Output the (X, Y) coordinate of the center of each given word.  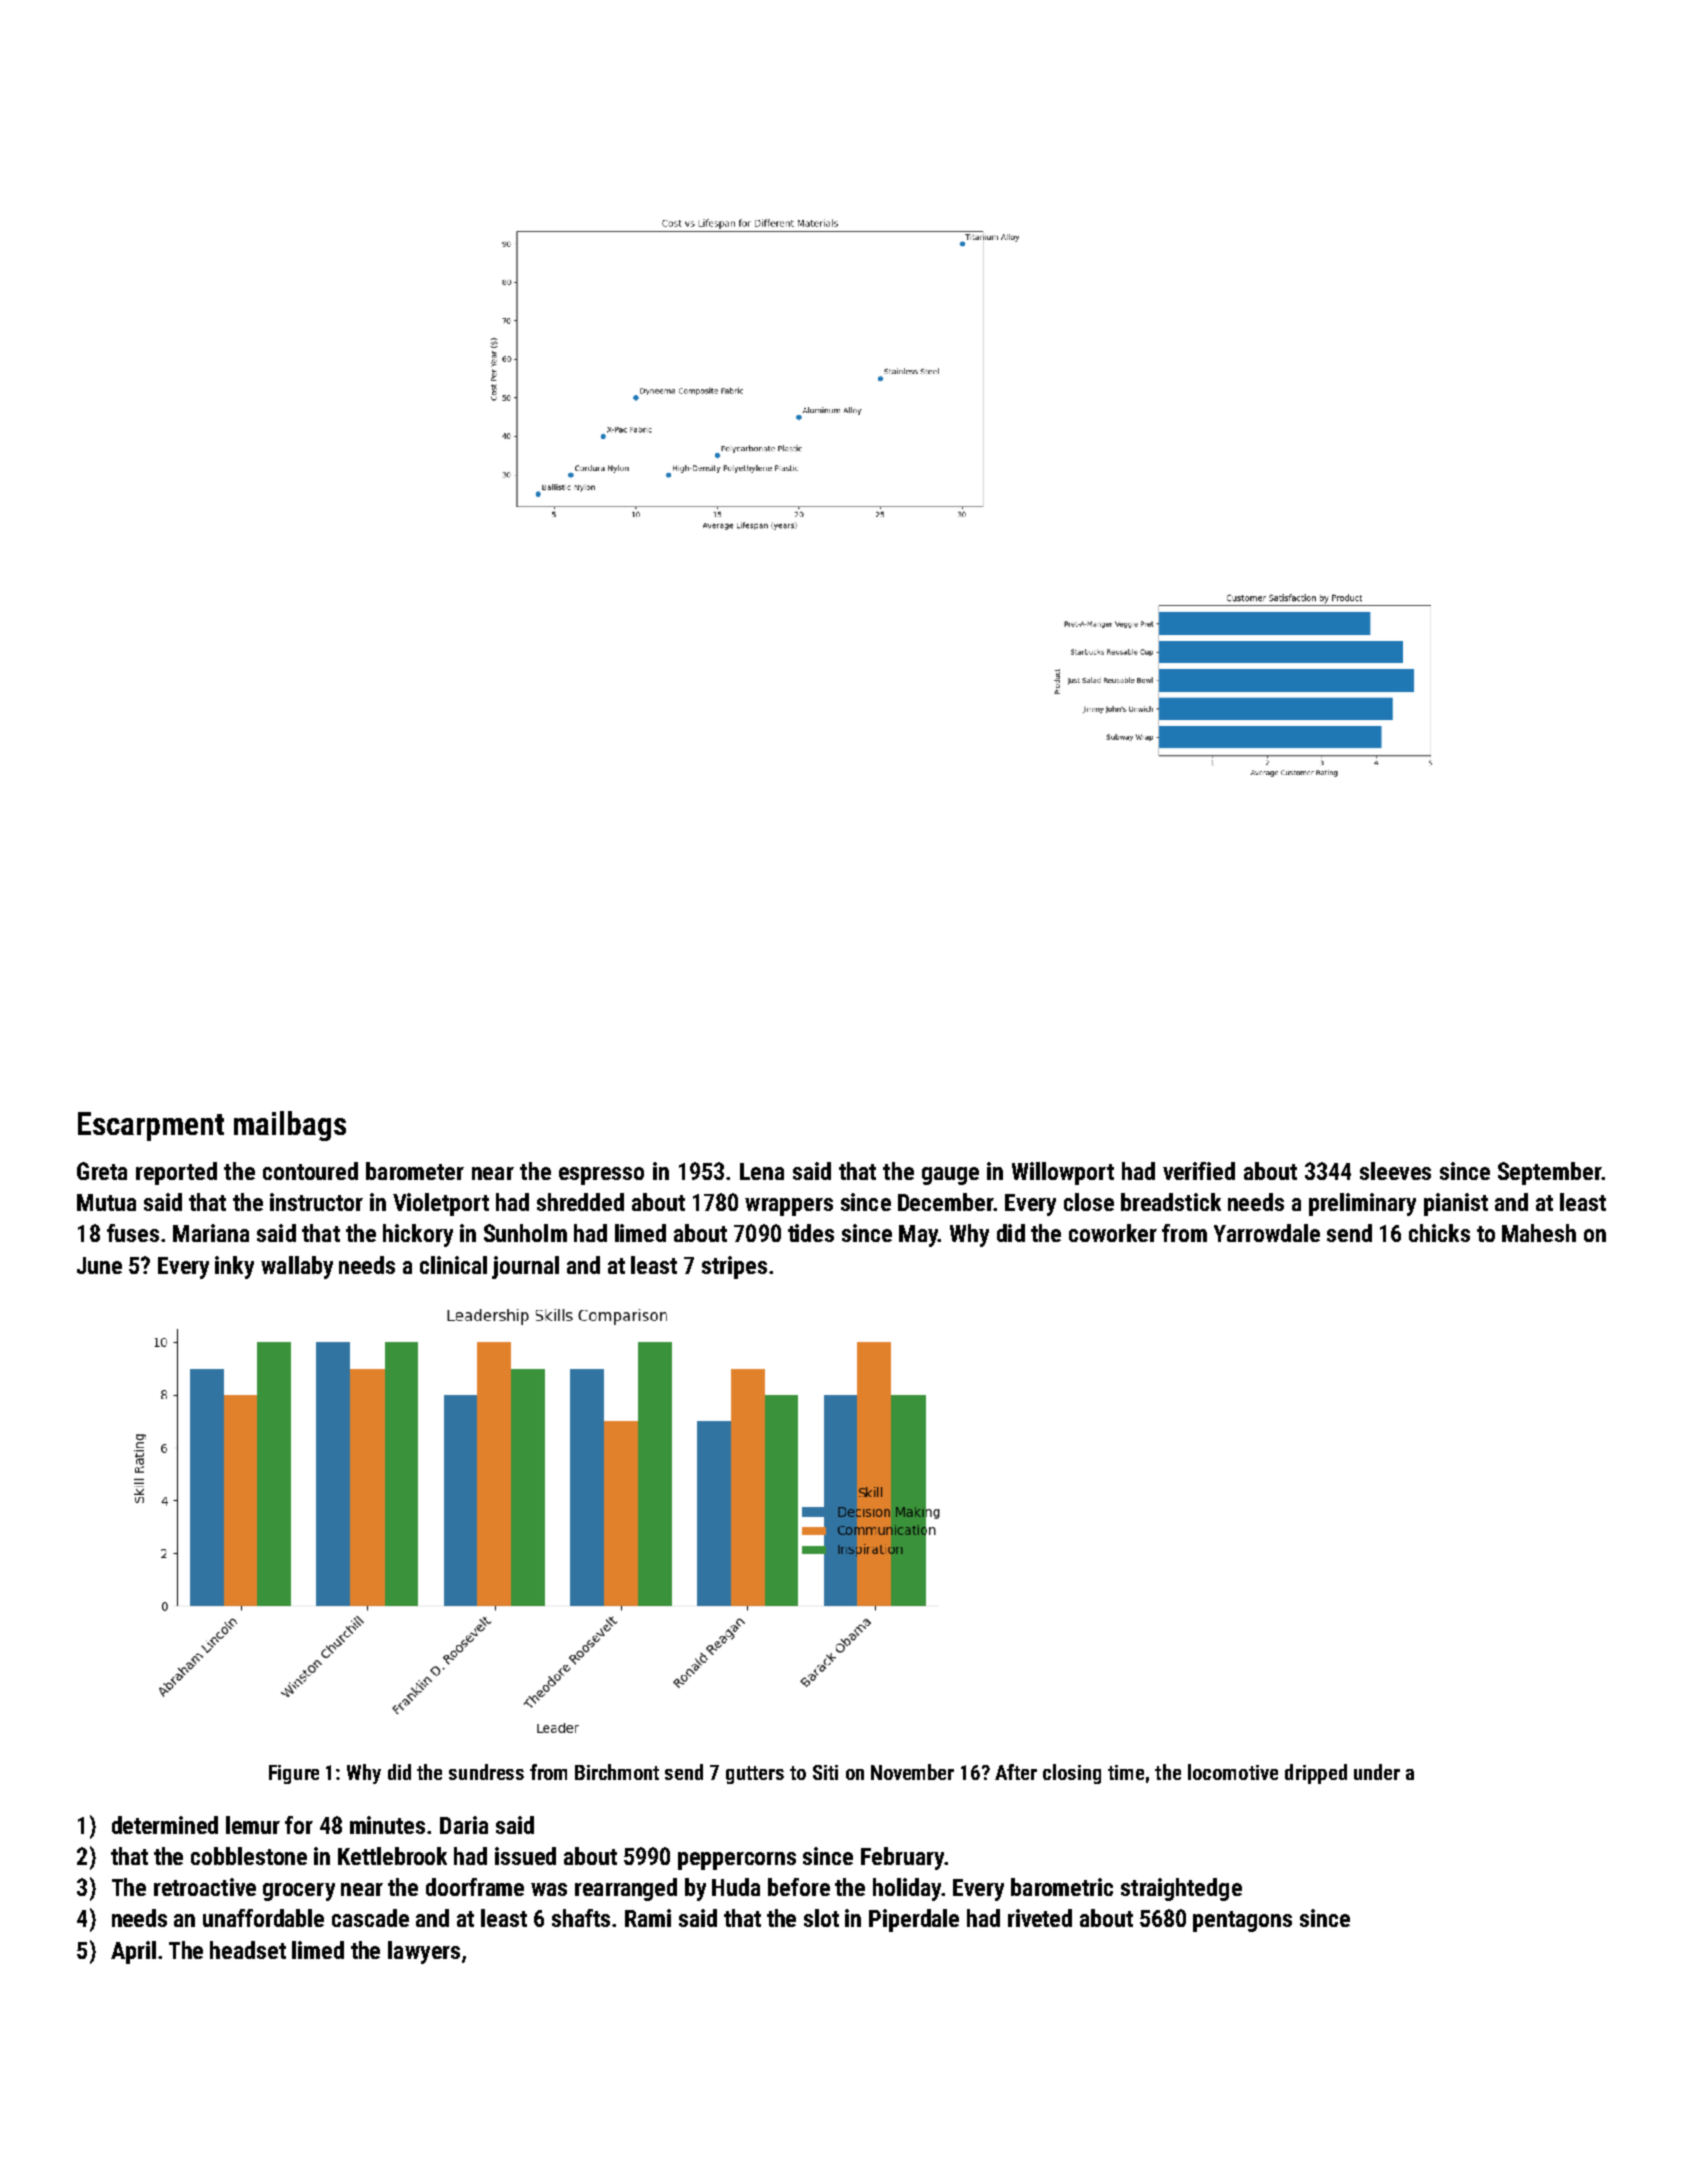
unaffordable (263, 1918)
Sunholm (525, 1233)
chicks (1439, 1233)
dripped (1316, 1774)
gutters (755, 1775)
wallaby (297, 1267)
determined (165, 1825)
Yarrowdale (1267, 1233)
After (1016, 1772)
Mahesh (1539, 1233)
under (1377, 1772)
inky (234, 1267)
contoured (310, 1171)
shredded (580, 1202)
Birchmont (617, 1772)
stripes (734, 1267)
